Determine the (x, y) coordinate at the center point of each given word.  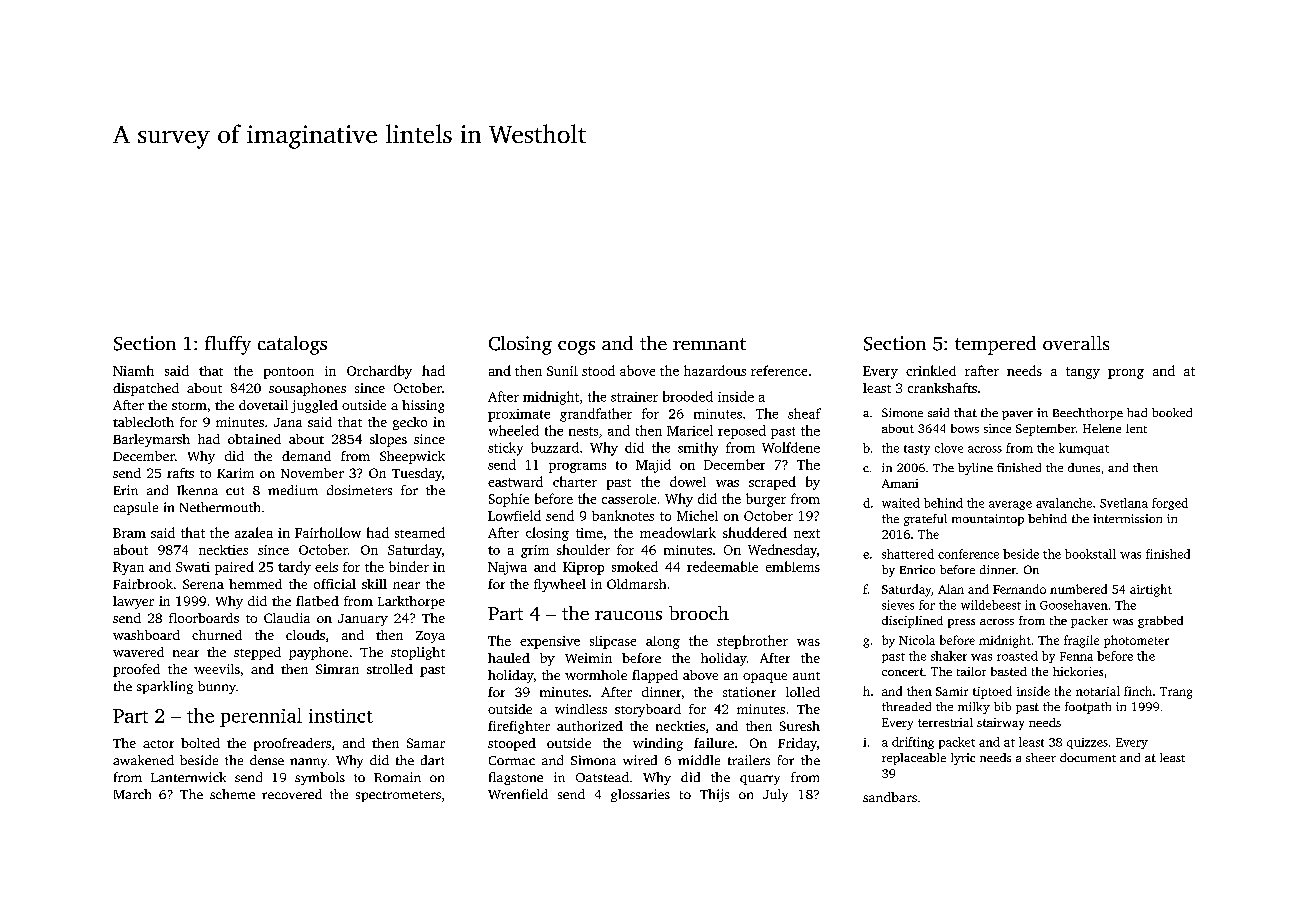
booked (1172, 412)
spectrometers (398, 796)
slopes (388, 440)
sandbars (890, 797)
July (775, 795)
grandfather (596, 415)
